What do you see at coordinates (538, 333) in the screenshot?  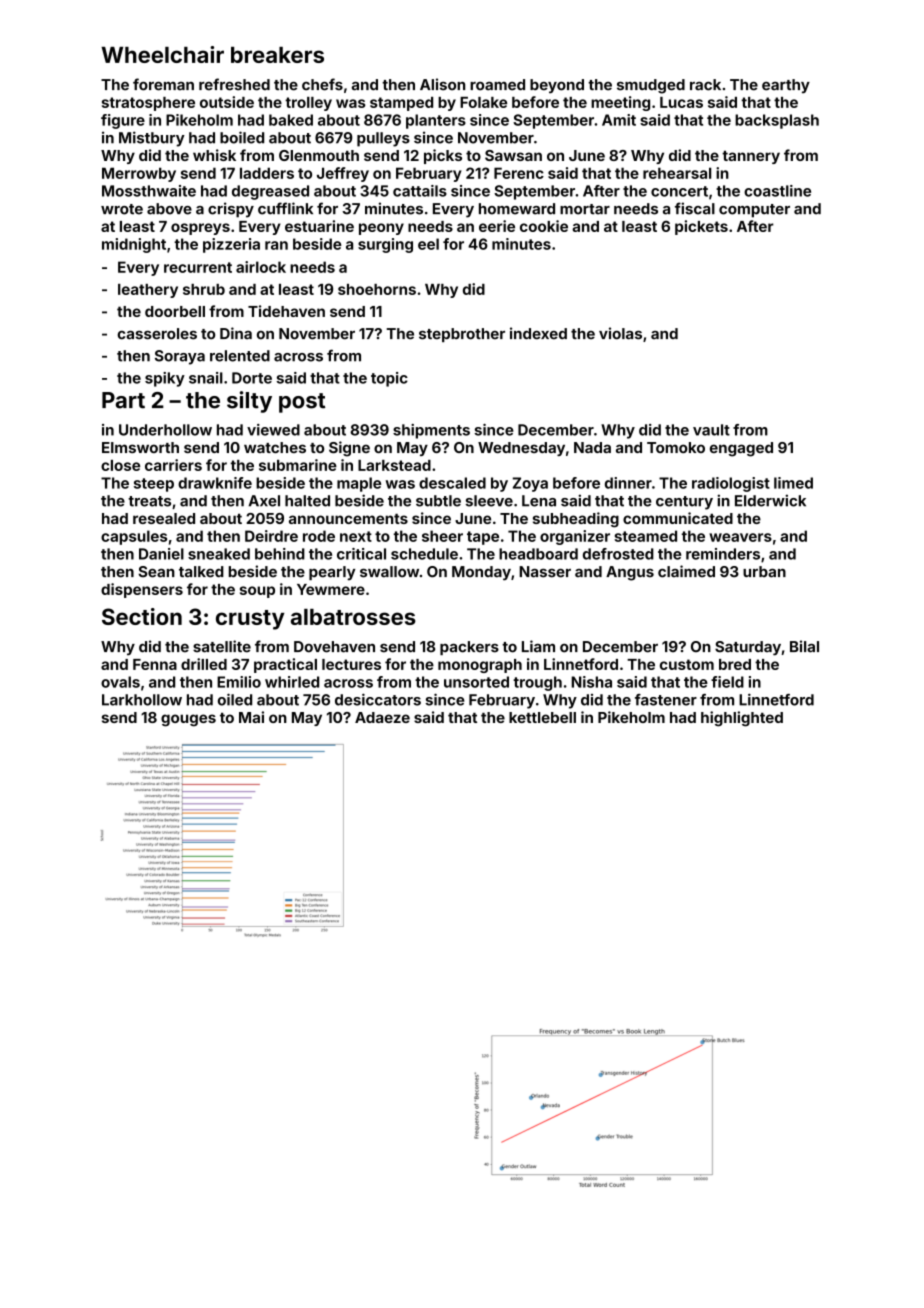 I see `indexed` at bounding box center [538, 333].
